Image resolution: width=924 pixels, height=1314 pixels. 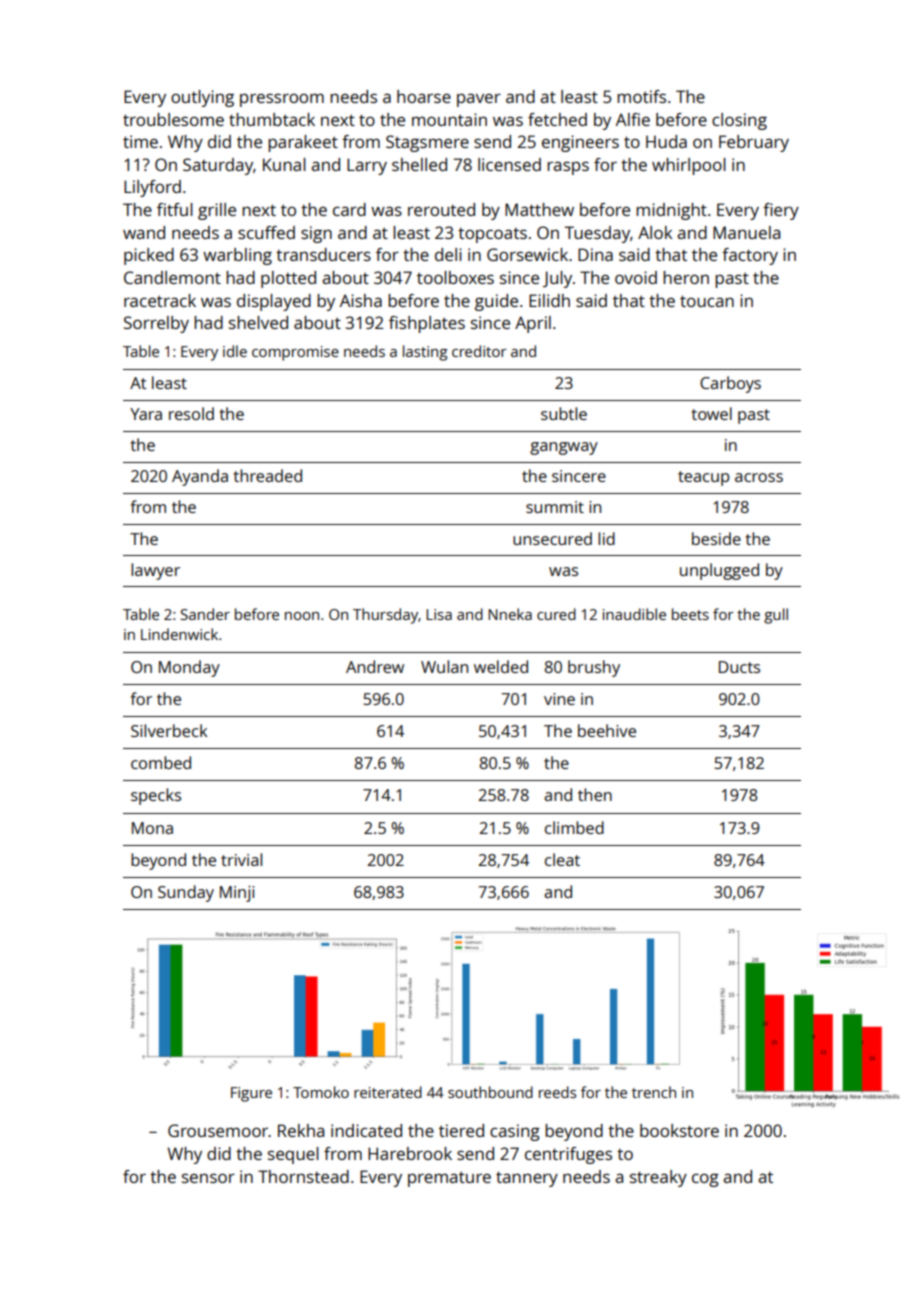 What do you see at coordinates (595, 794) in the image?
I see `then` at bounding box center [595, 794].
